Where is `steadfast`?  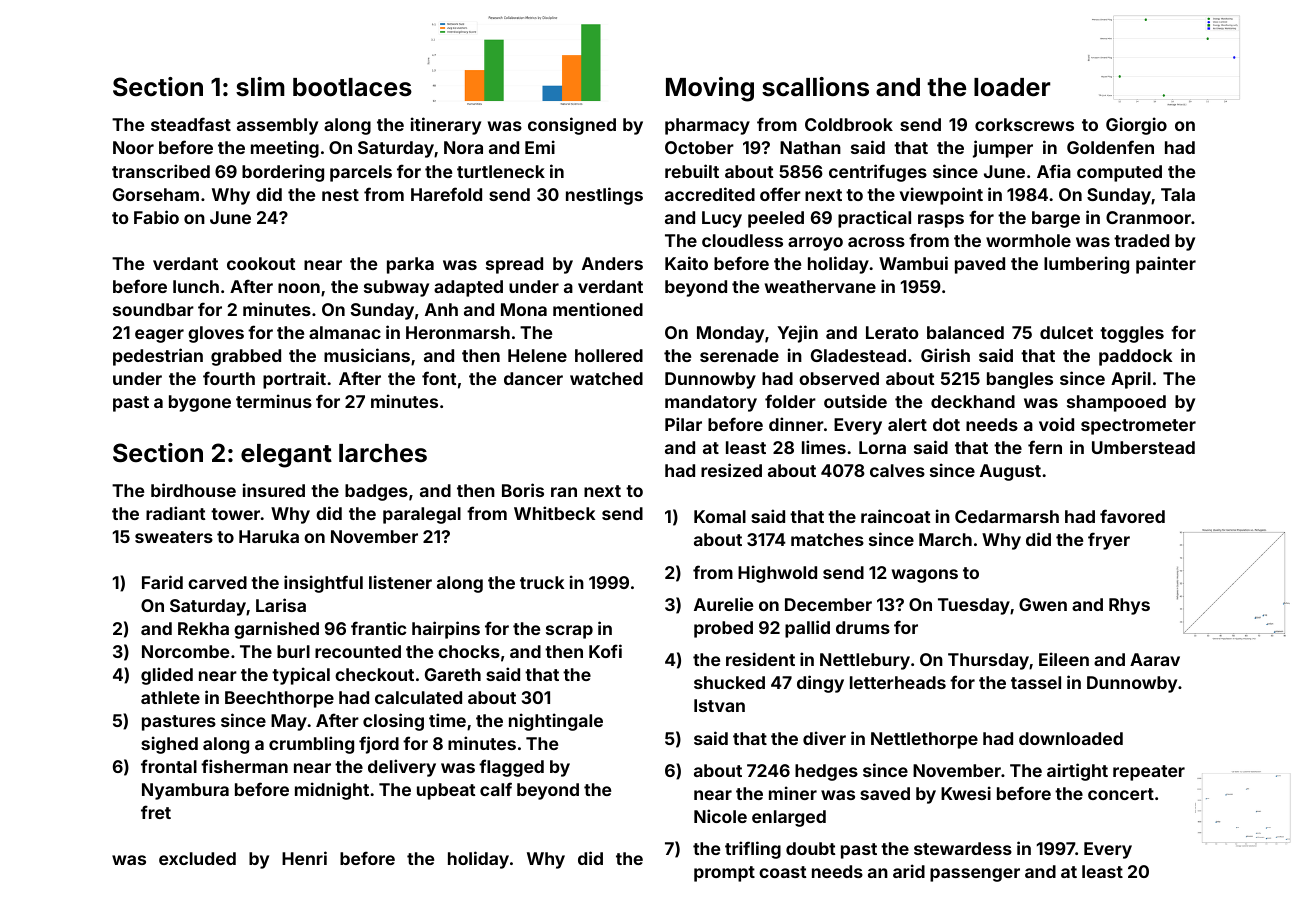
steadfast is located at coordinates (191, 124).
